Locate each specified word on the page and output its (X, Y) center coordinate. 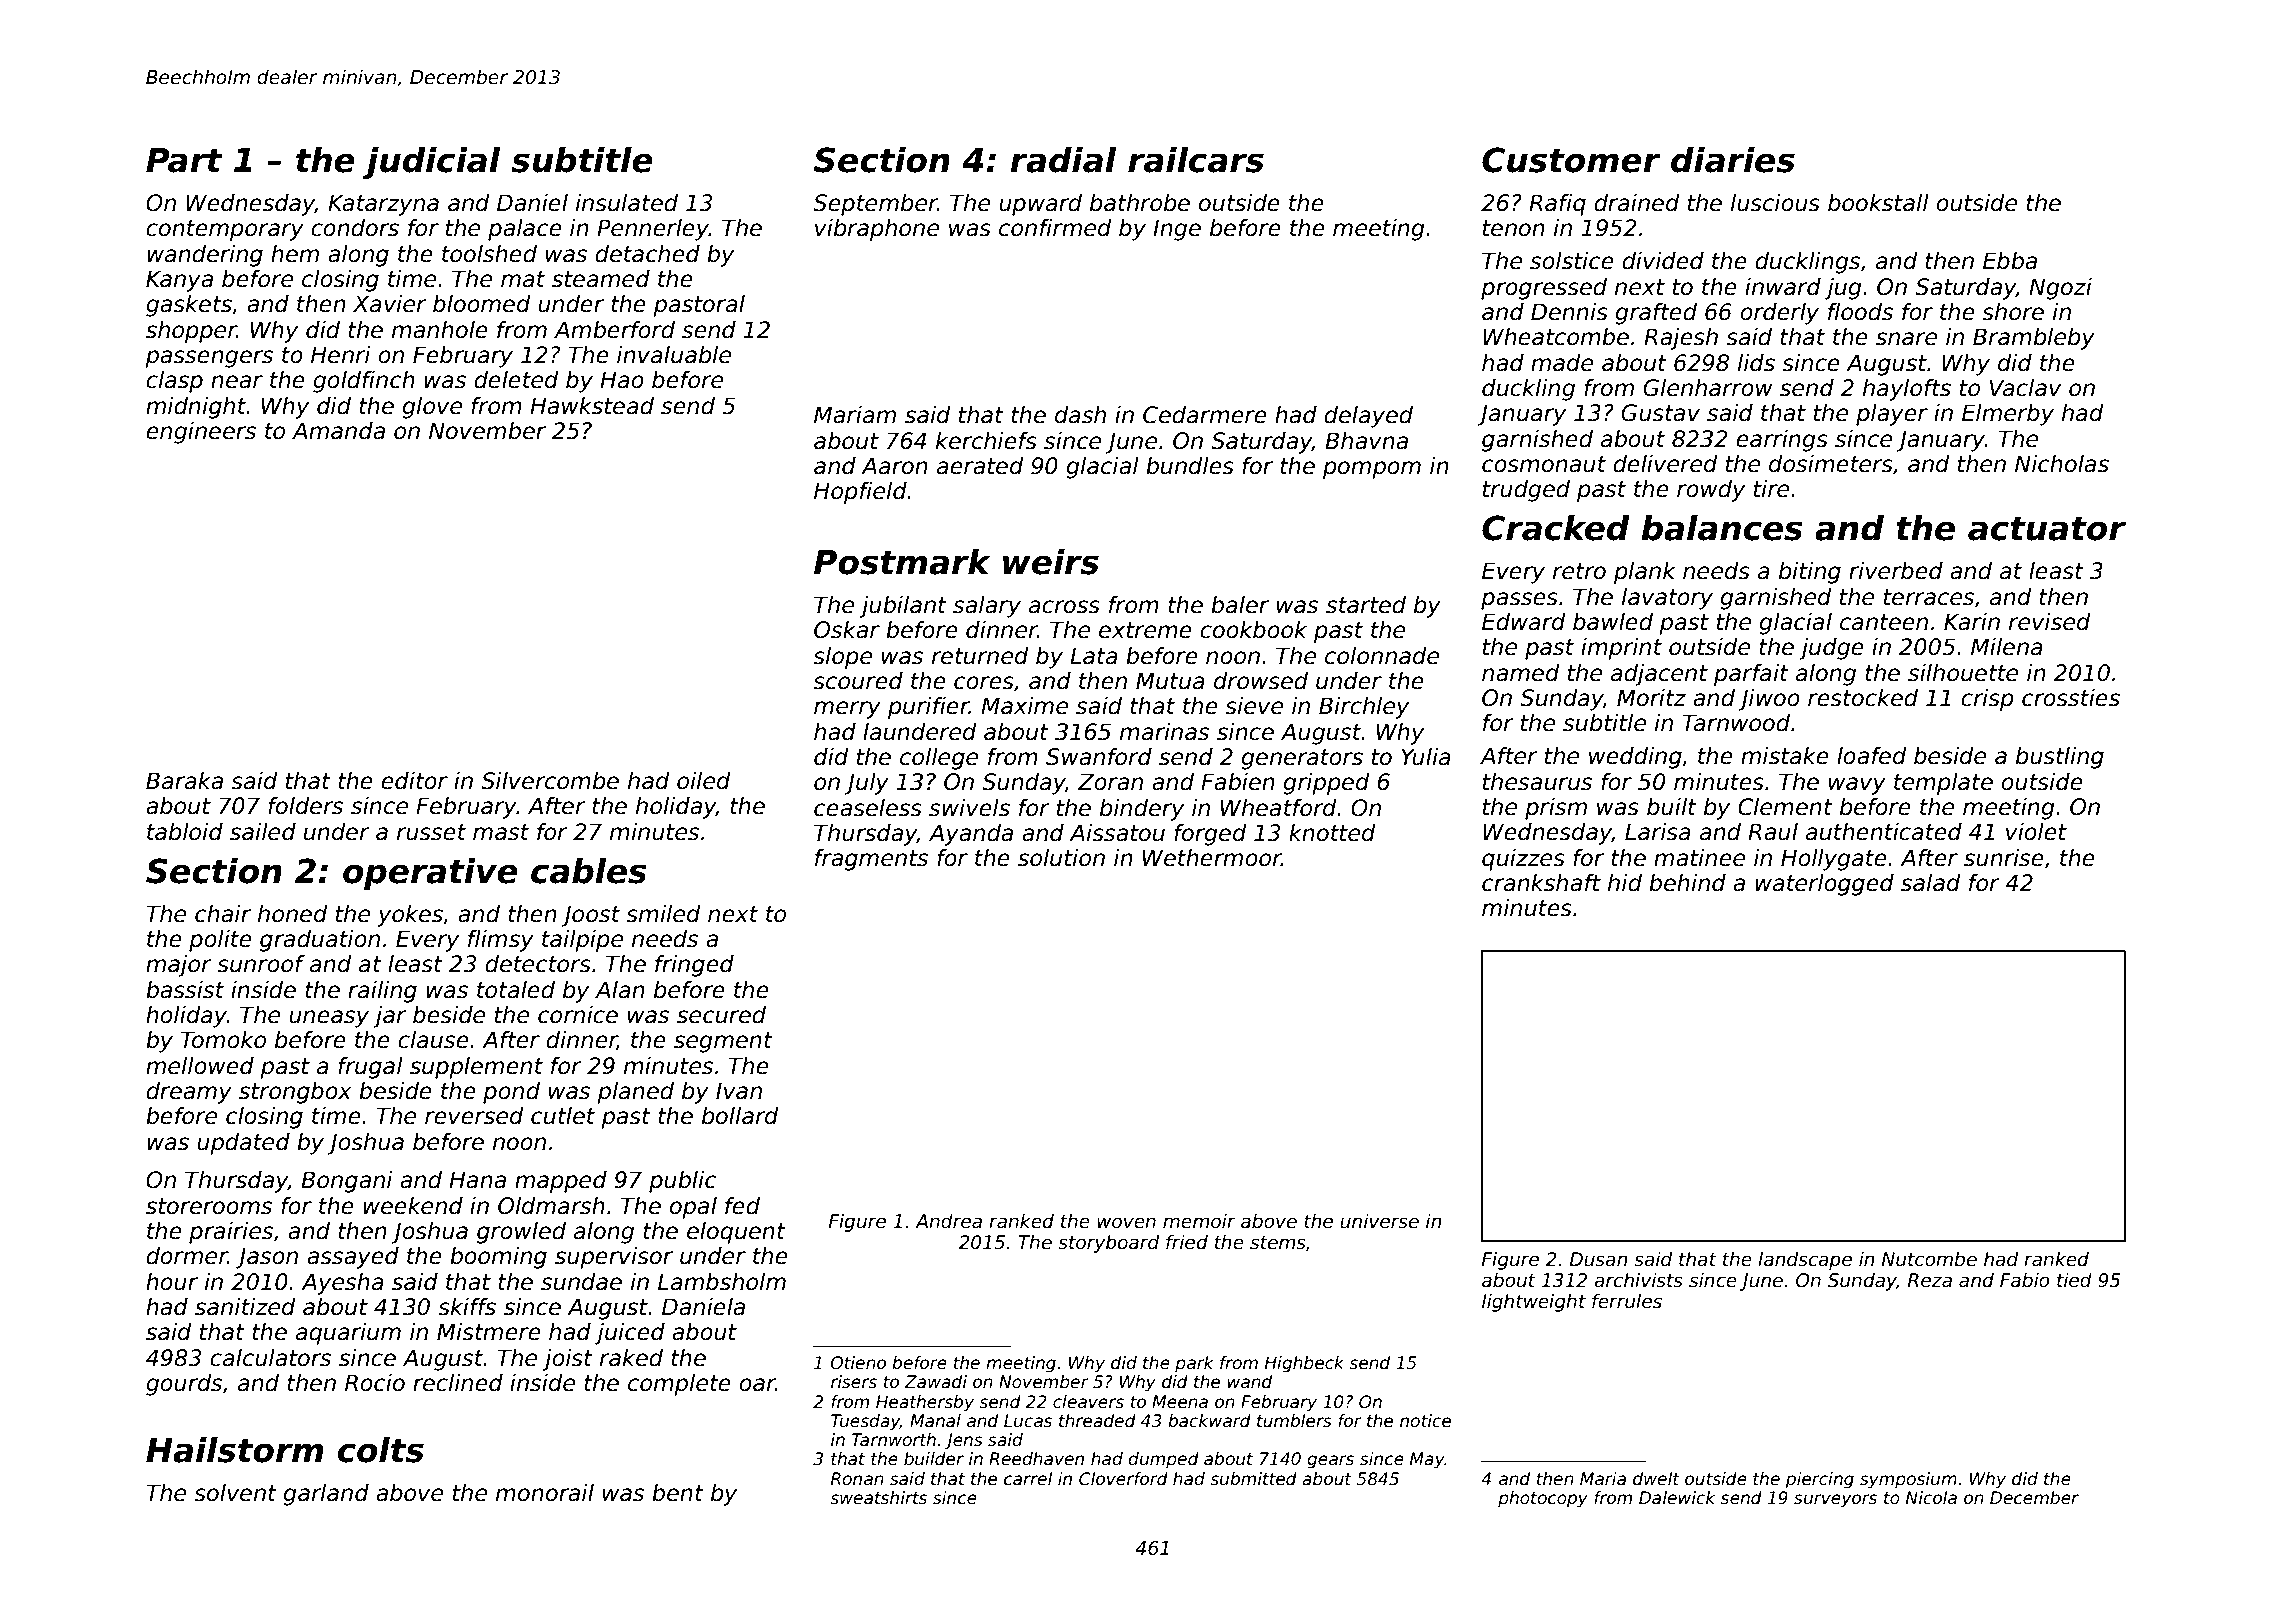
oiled (704, 781)
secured (721, 1015)
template (1943, 784)
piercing (1819, 1480)
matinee (1699, 858)
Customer (1571, 160)
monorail (545, 1493)
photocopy (1543, 1499)
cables (589, 871)
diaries (1733, 160)
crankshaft (1541, 883)
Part (184, 160)
